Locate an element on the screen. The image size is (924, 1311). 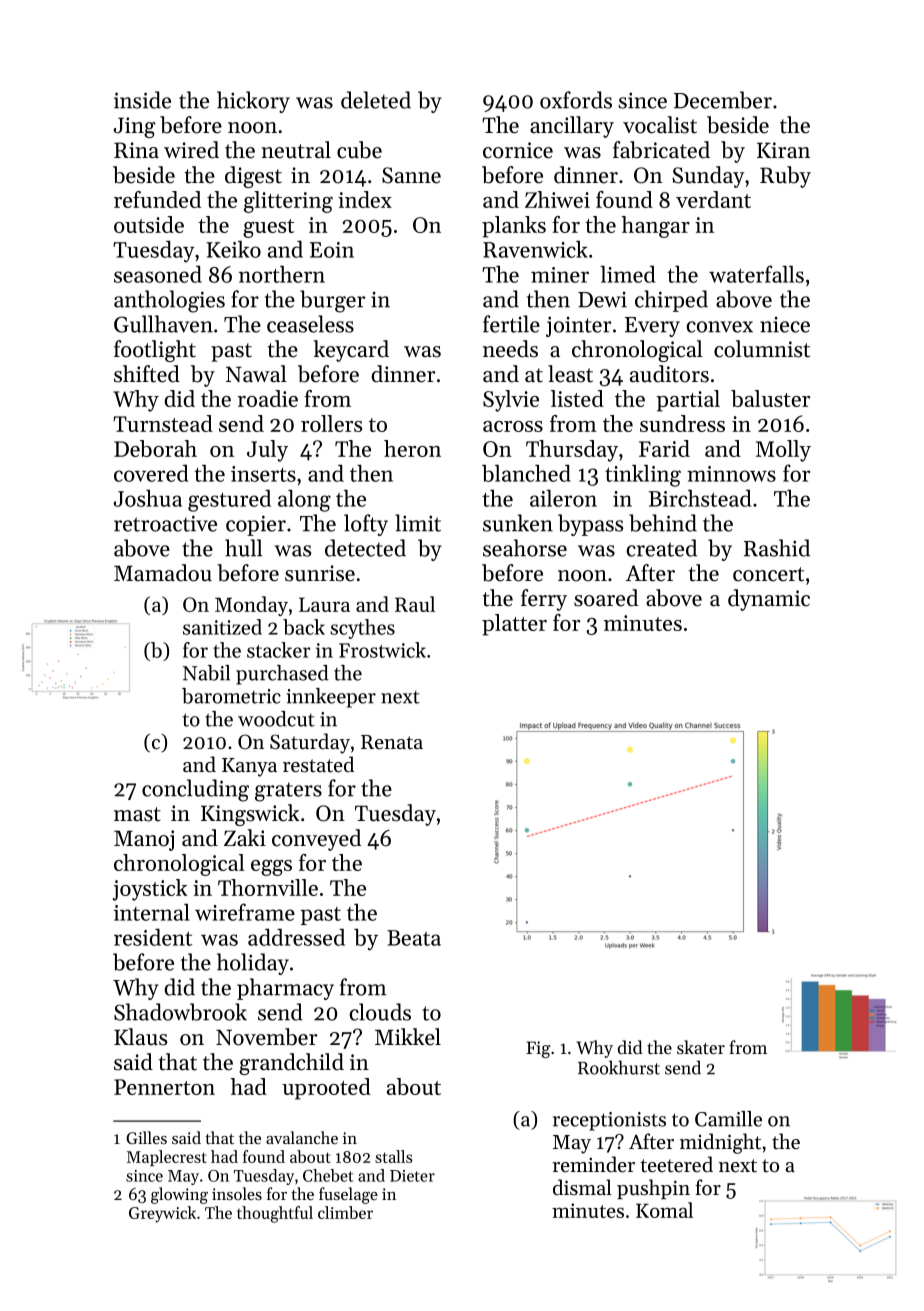
eggs is located at coordinates (271, 868).
